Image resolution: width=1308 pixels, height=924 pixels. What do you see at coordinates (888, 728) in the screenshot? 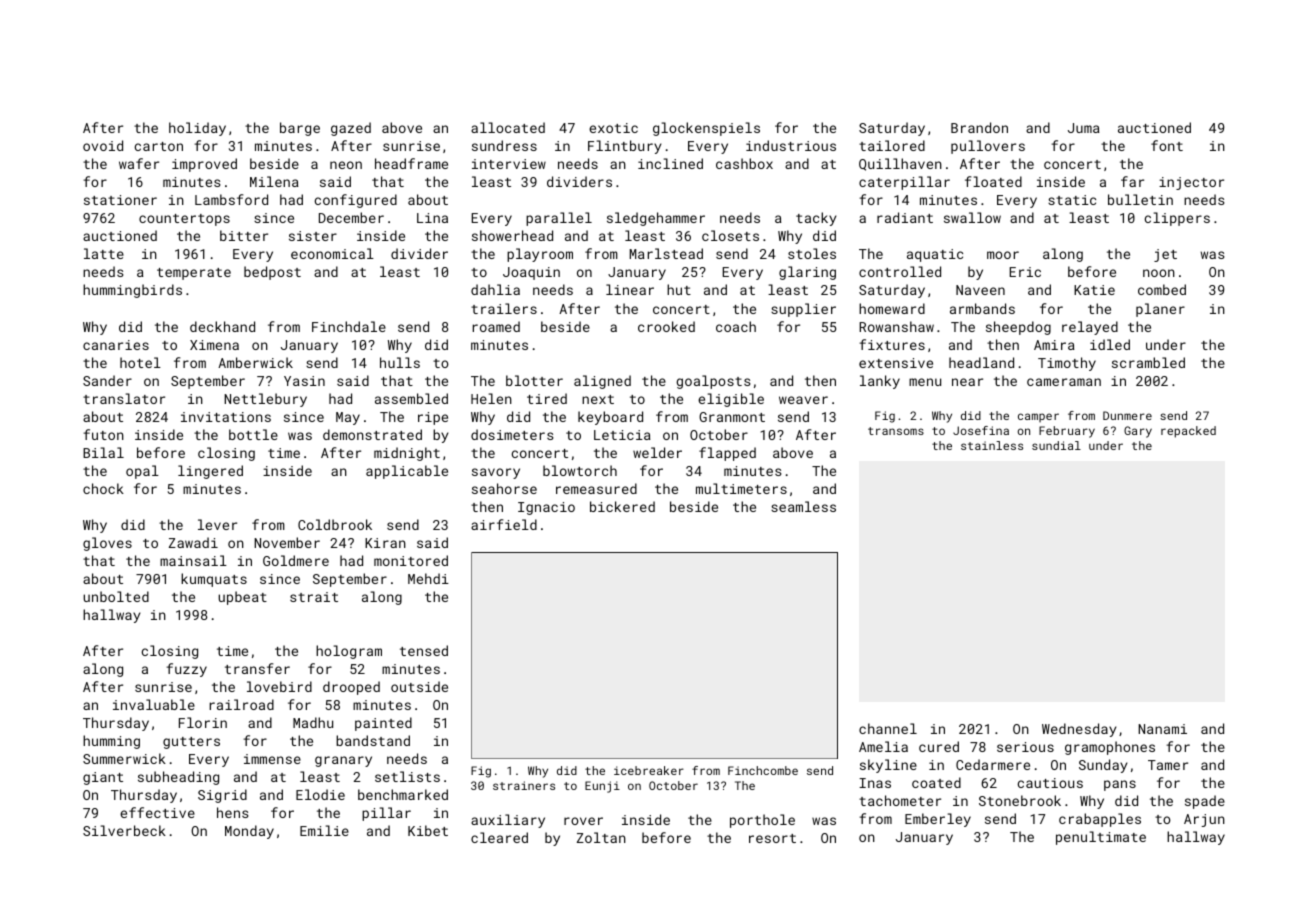
I see `channel` at bounding box center [888, 728].
